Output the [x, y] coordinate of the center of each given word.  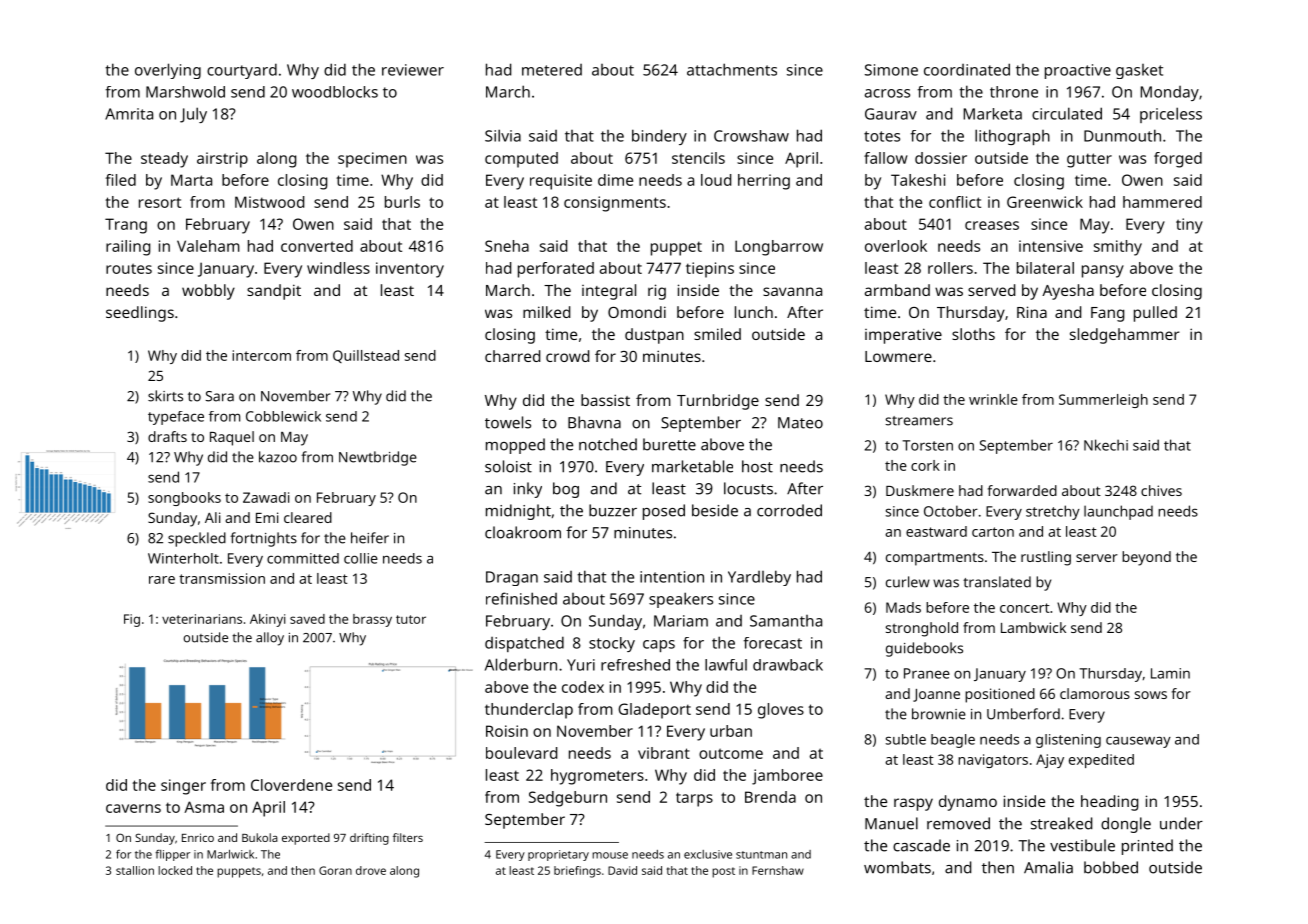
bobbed [1111, 867]
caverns [133, 808]
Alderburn [521, 664]
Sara [219, 396]
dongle [1126, 825]
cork [925, 465]
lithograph [1012, 137]
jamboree [787, 777]
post [723, 872]
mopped [515, 446]
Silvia [503, 135]
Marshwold [185, 92]
